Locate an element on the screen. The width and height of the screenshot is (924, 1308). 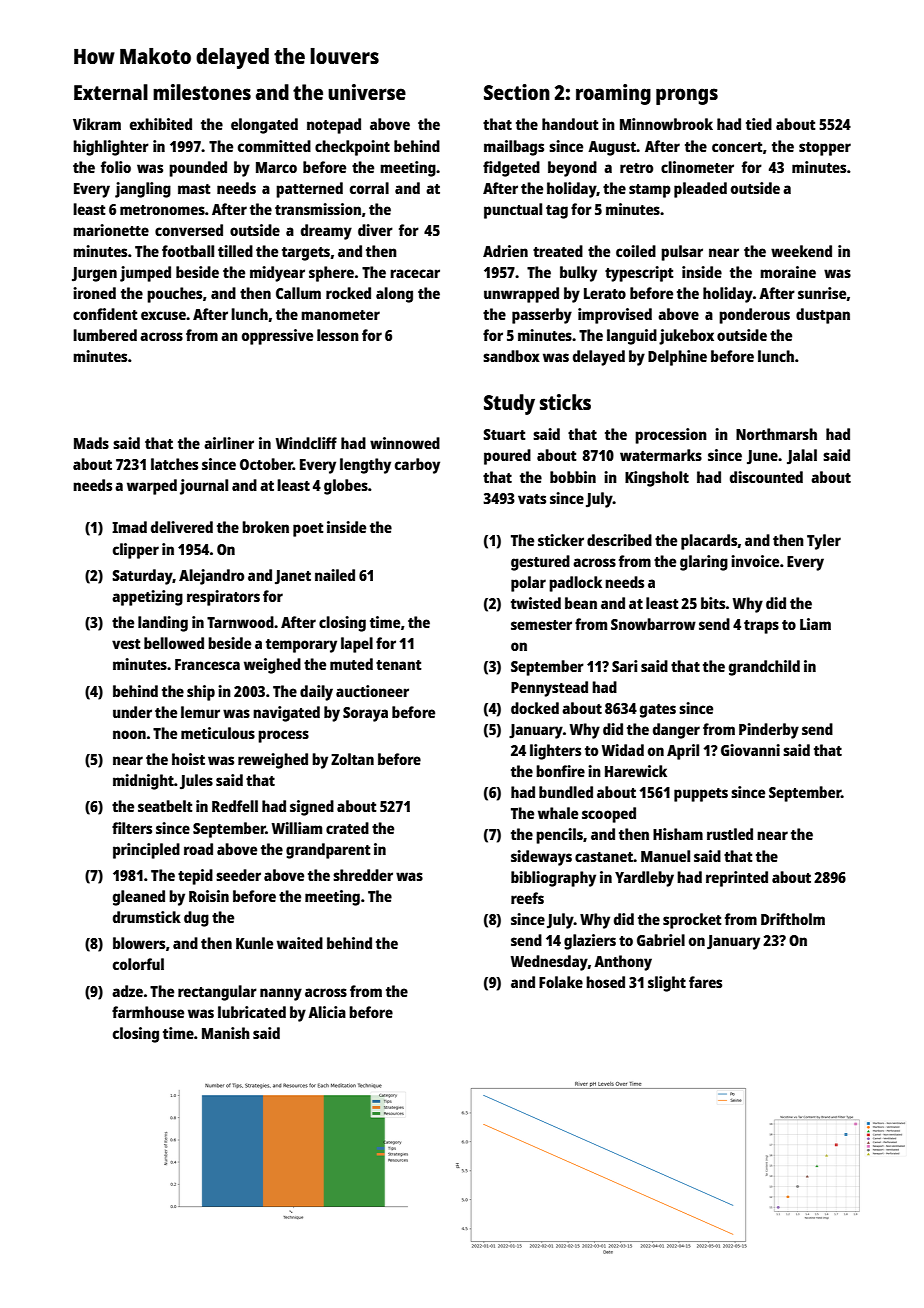
grandchild is located at coordinates (764, 668).
